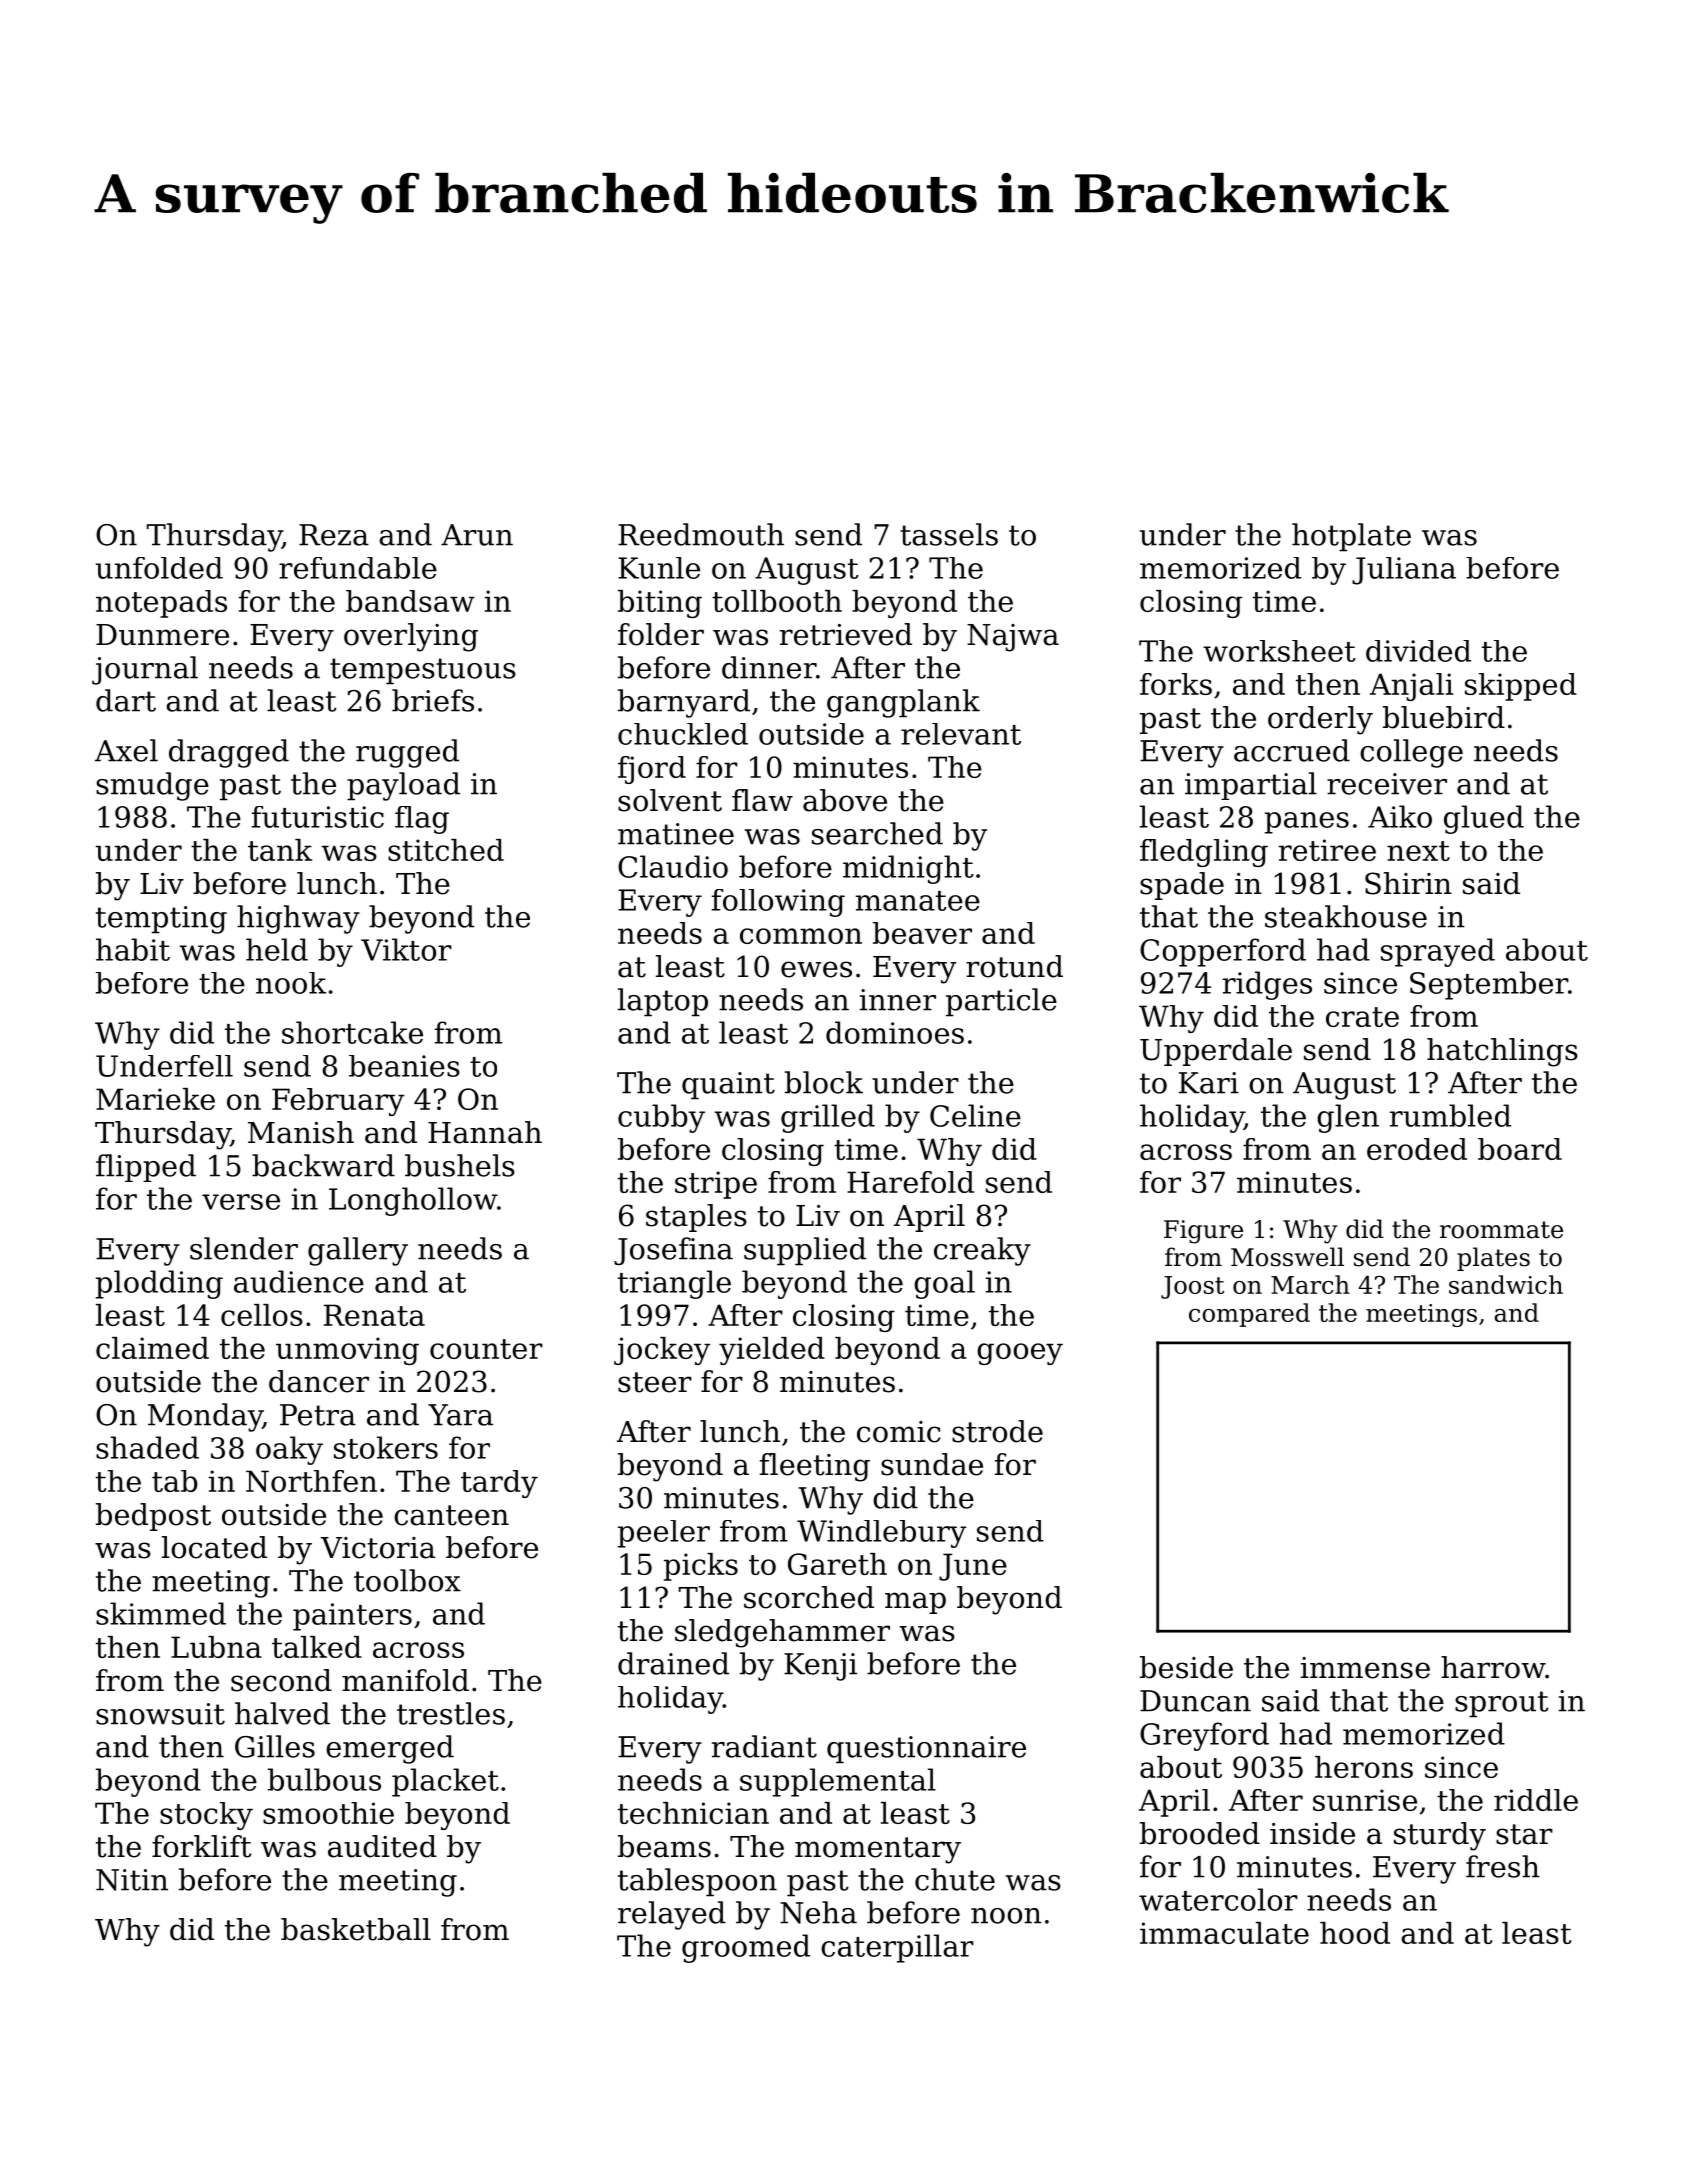 This document has height=2178, width=1683. What do you see at coordinates (655, 1382) in the document?
I see `steer` at bounding box center [655, 1382].
